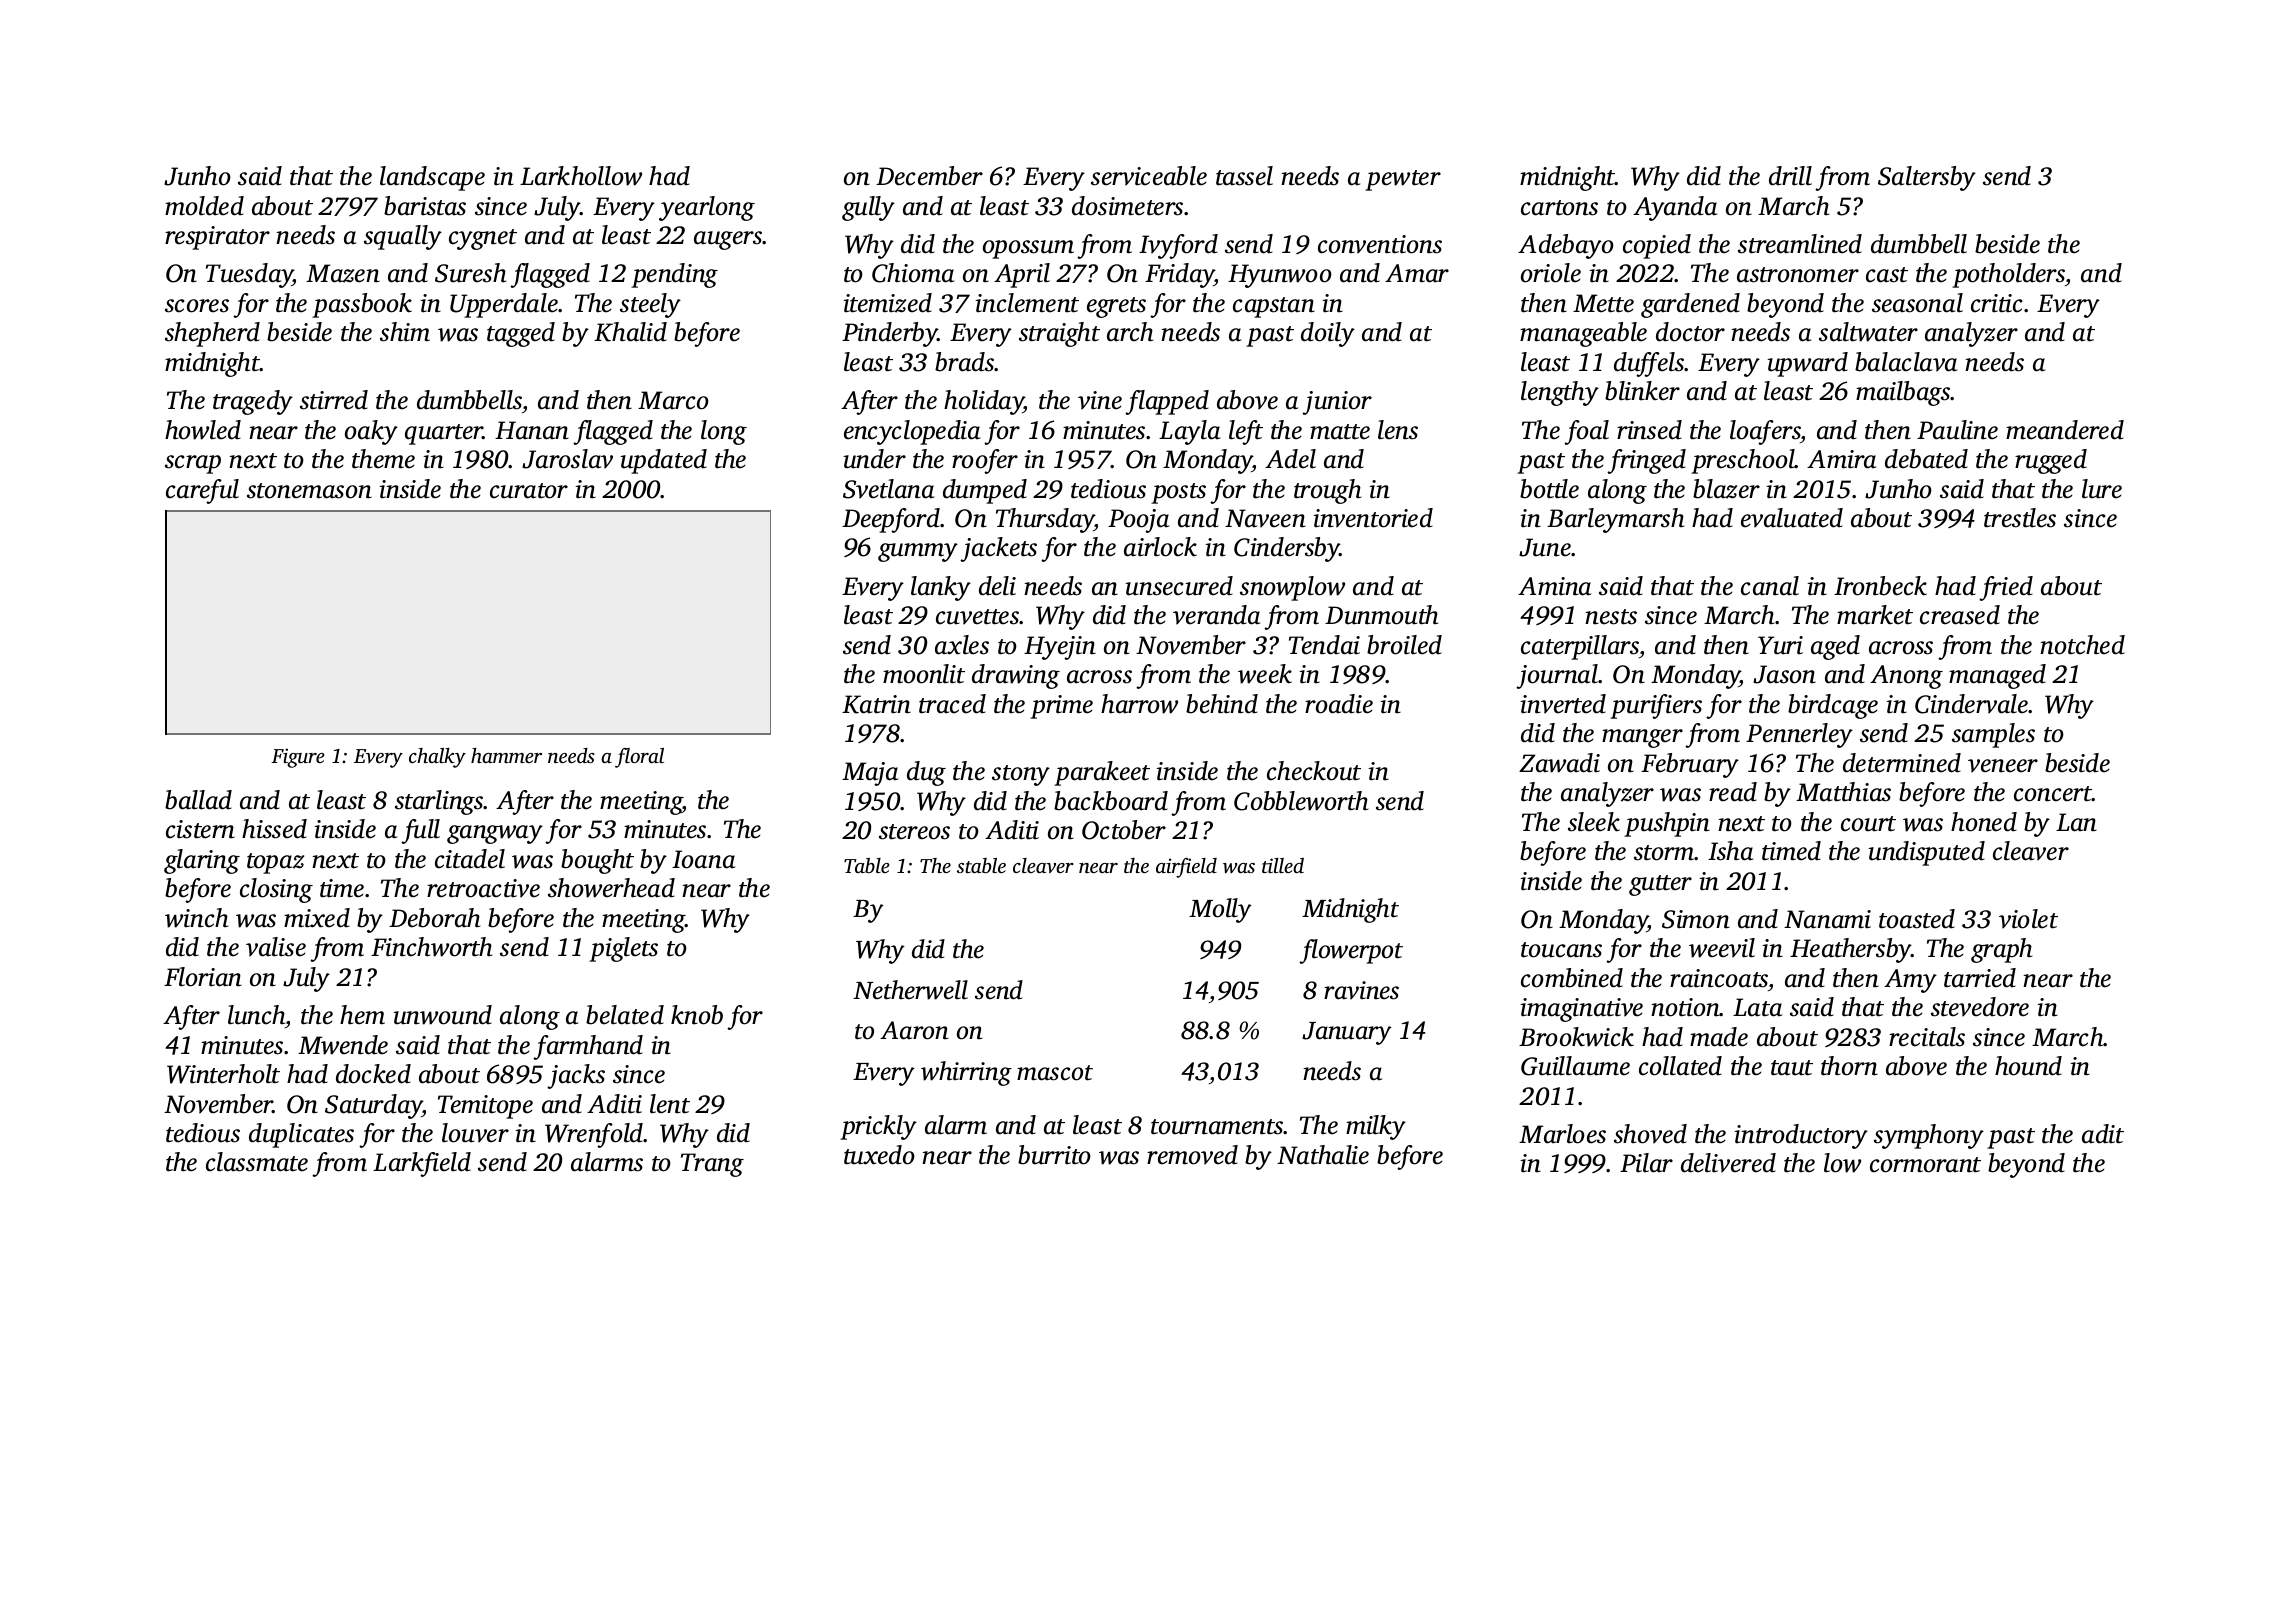  I want to click on Winterholt, so click(223, 1074).
